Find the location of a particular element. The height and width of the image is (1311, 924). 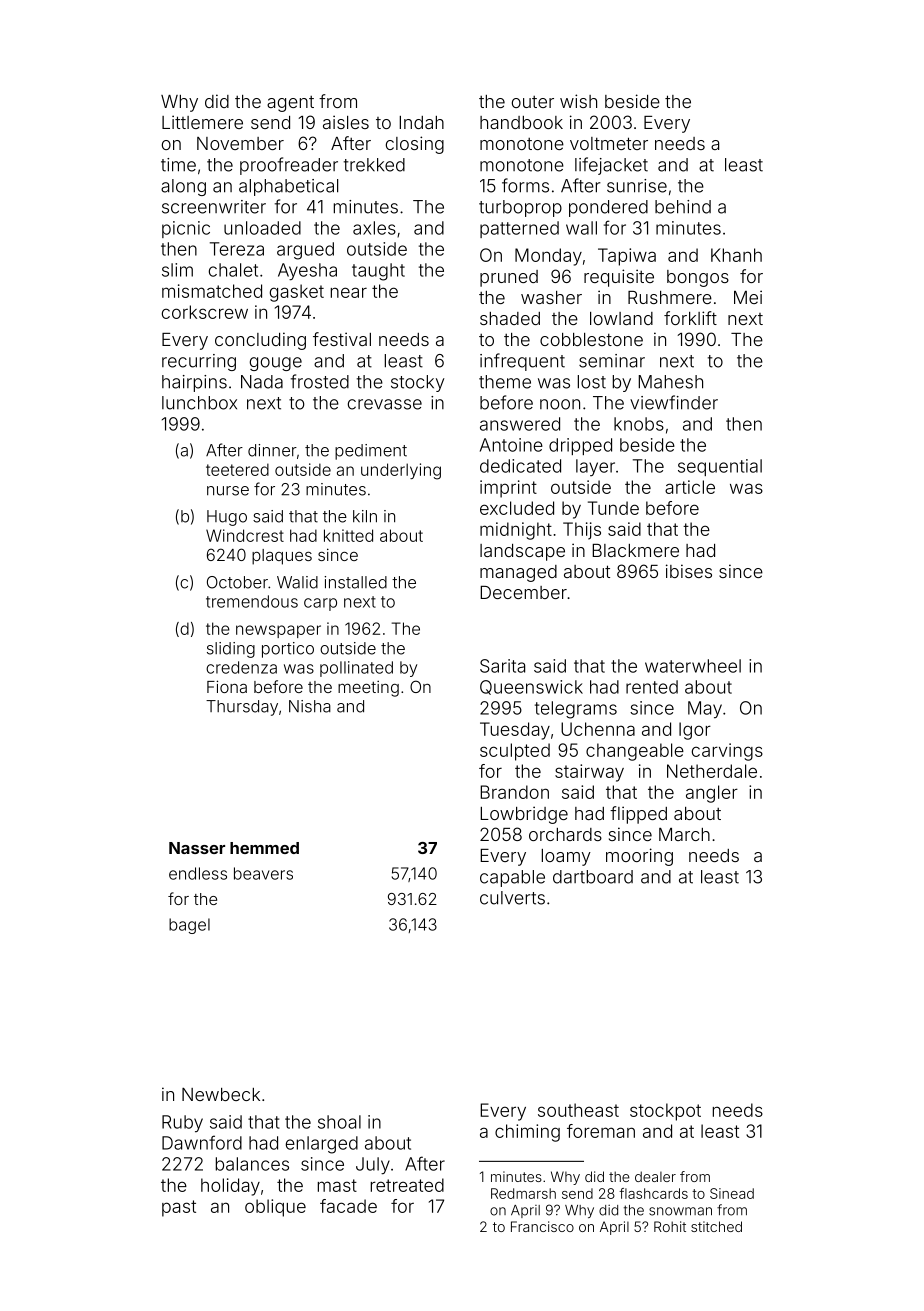

outer is located at coordinates (533, 102).
